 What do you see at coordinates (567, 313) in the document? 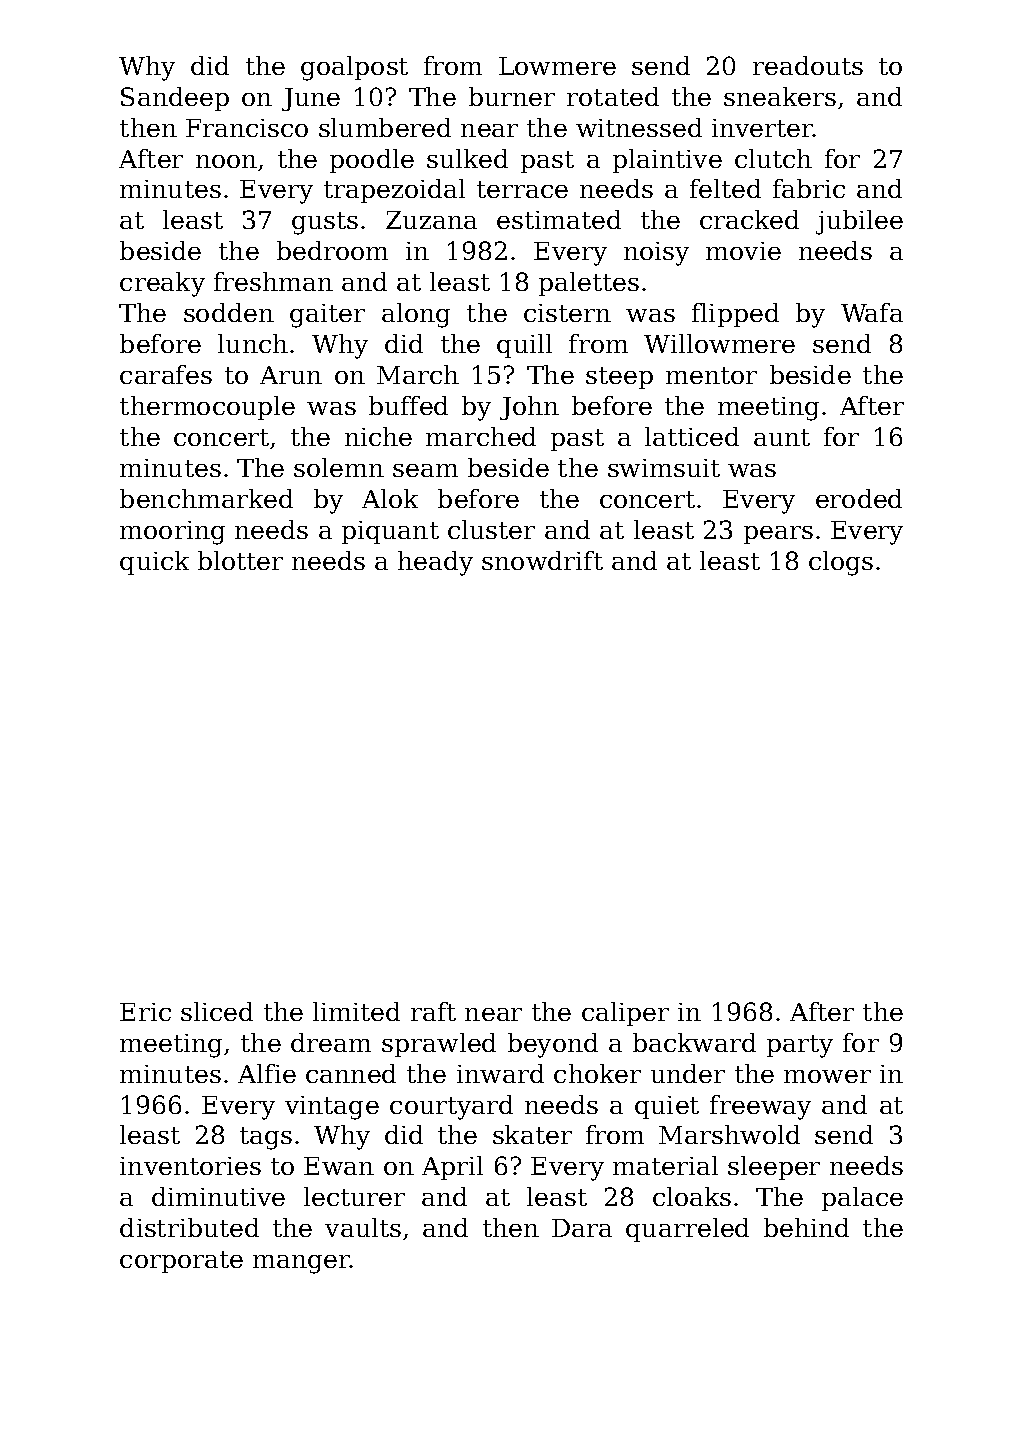
I see `cistern` at bounding box center [567, 313].
